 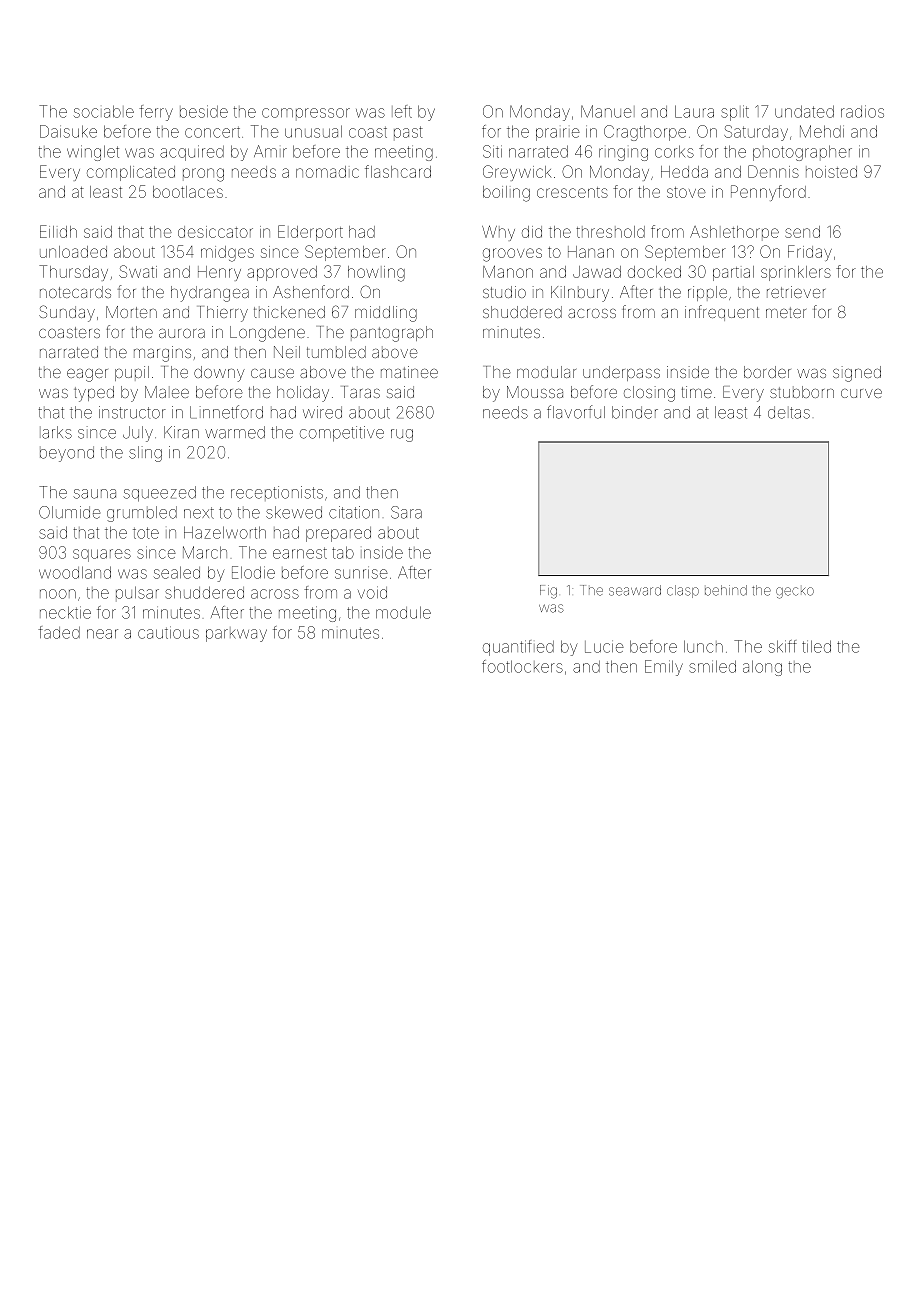 I want to click on rug, so click(x=402, y=435).
